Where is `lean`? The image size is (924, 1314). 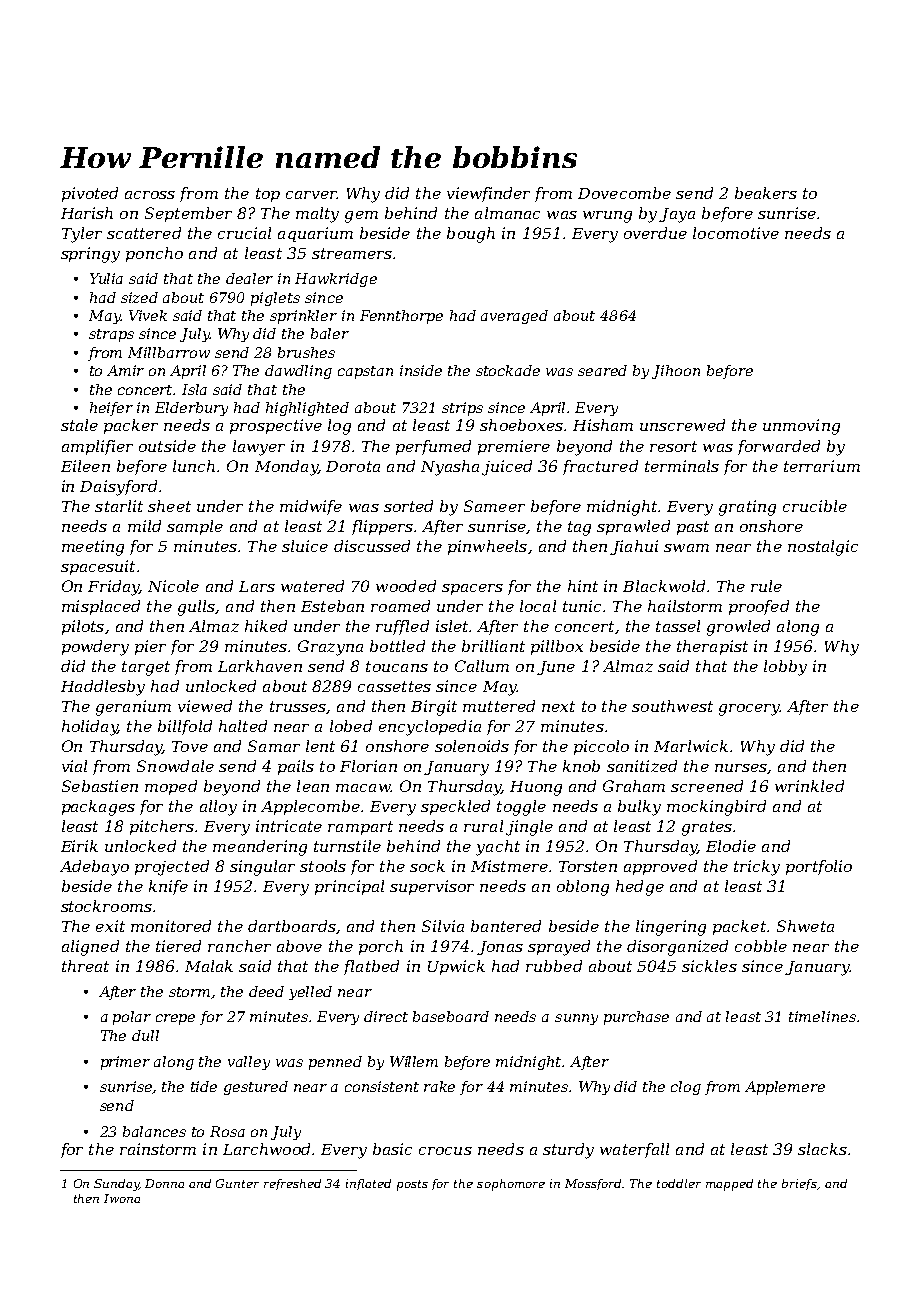
lean is located at coordinates (313, 786).
